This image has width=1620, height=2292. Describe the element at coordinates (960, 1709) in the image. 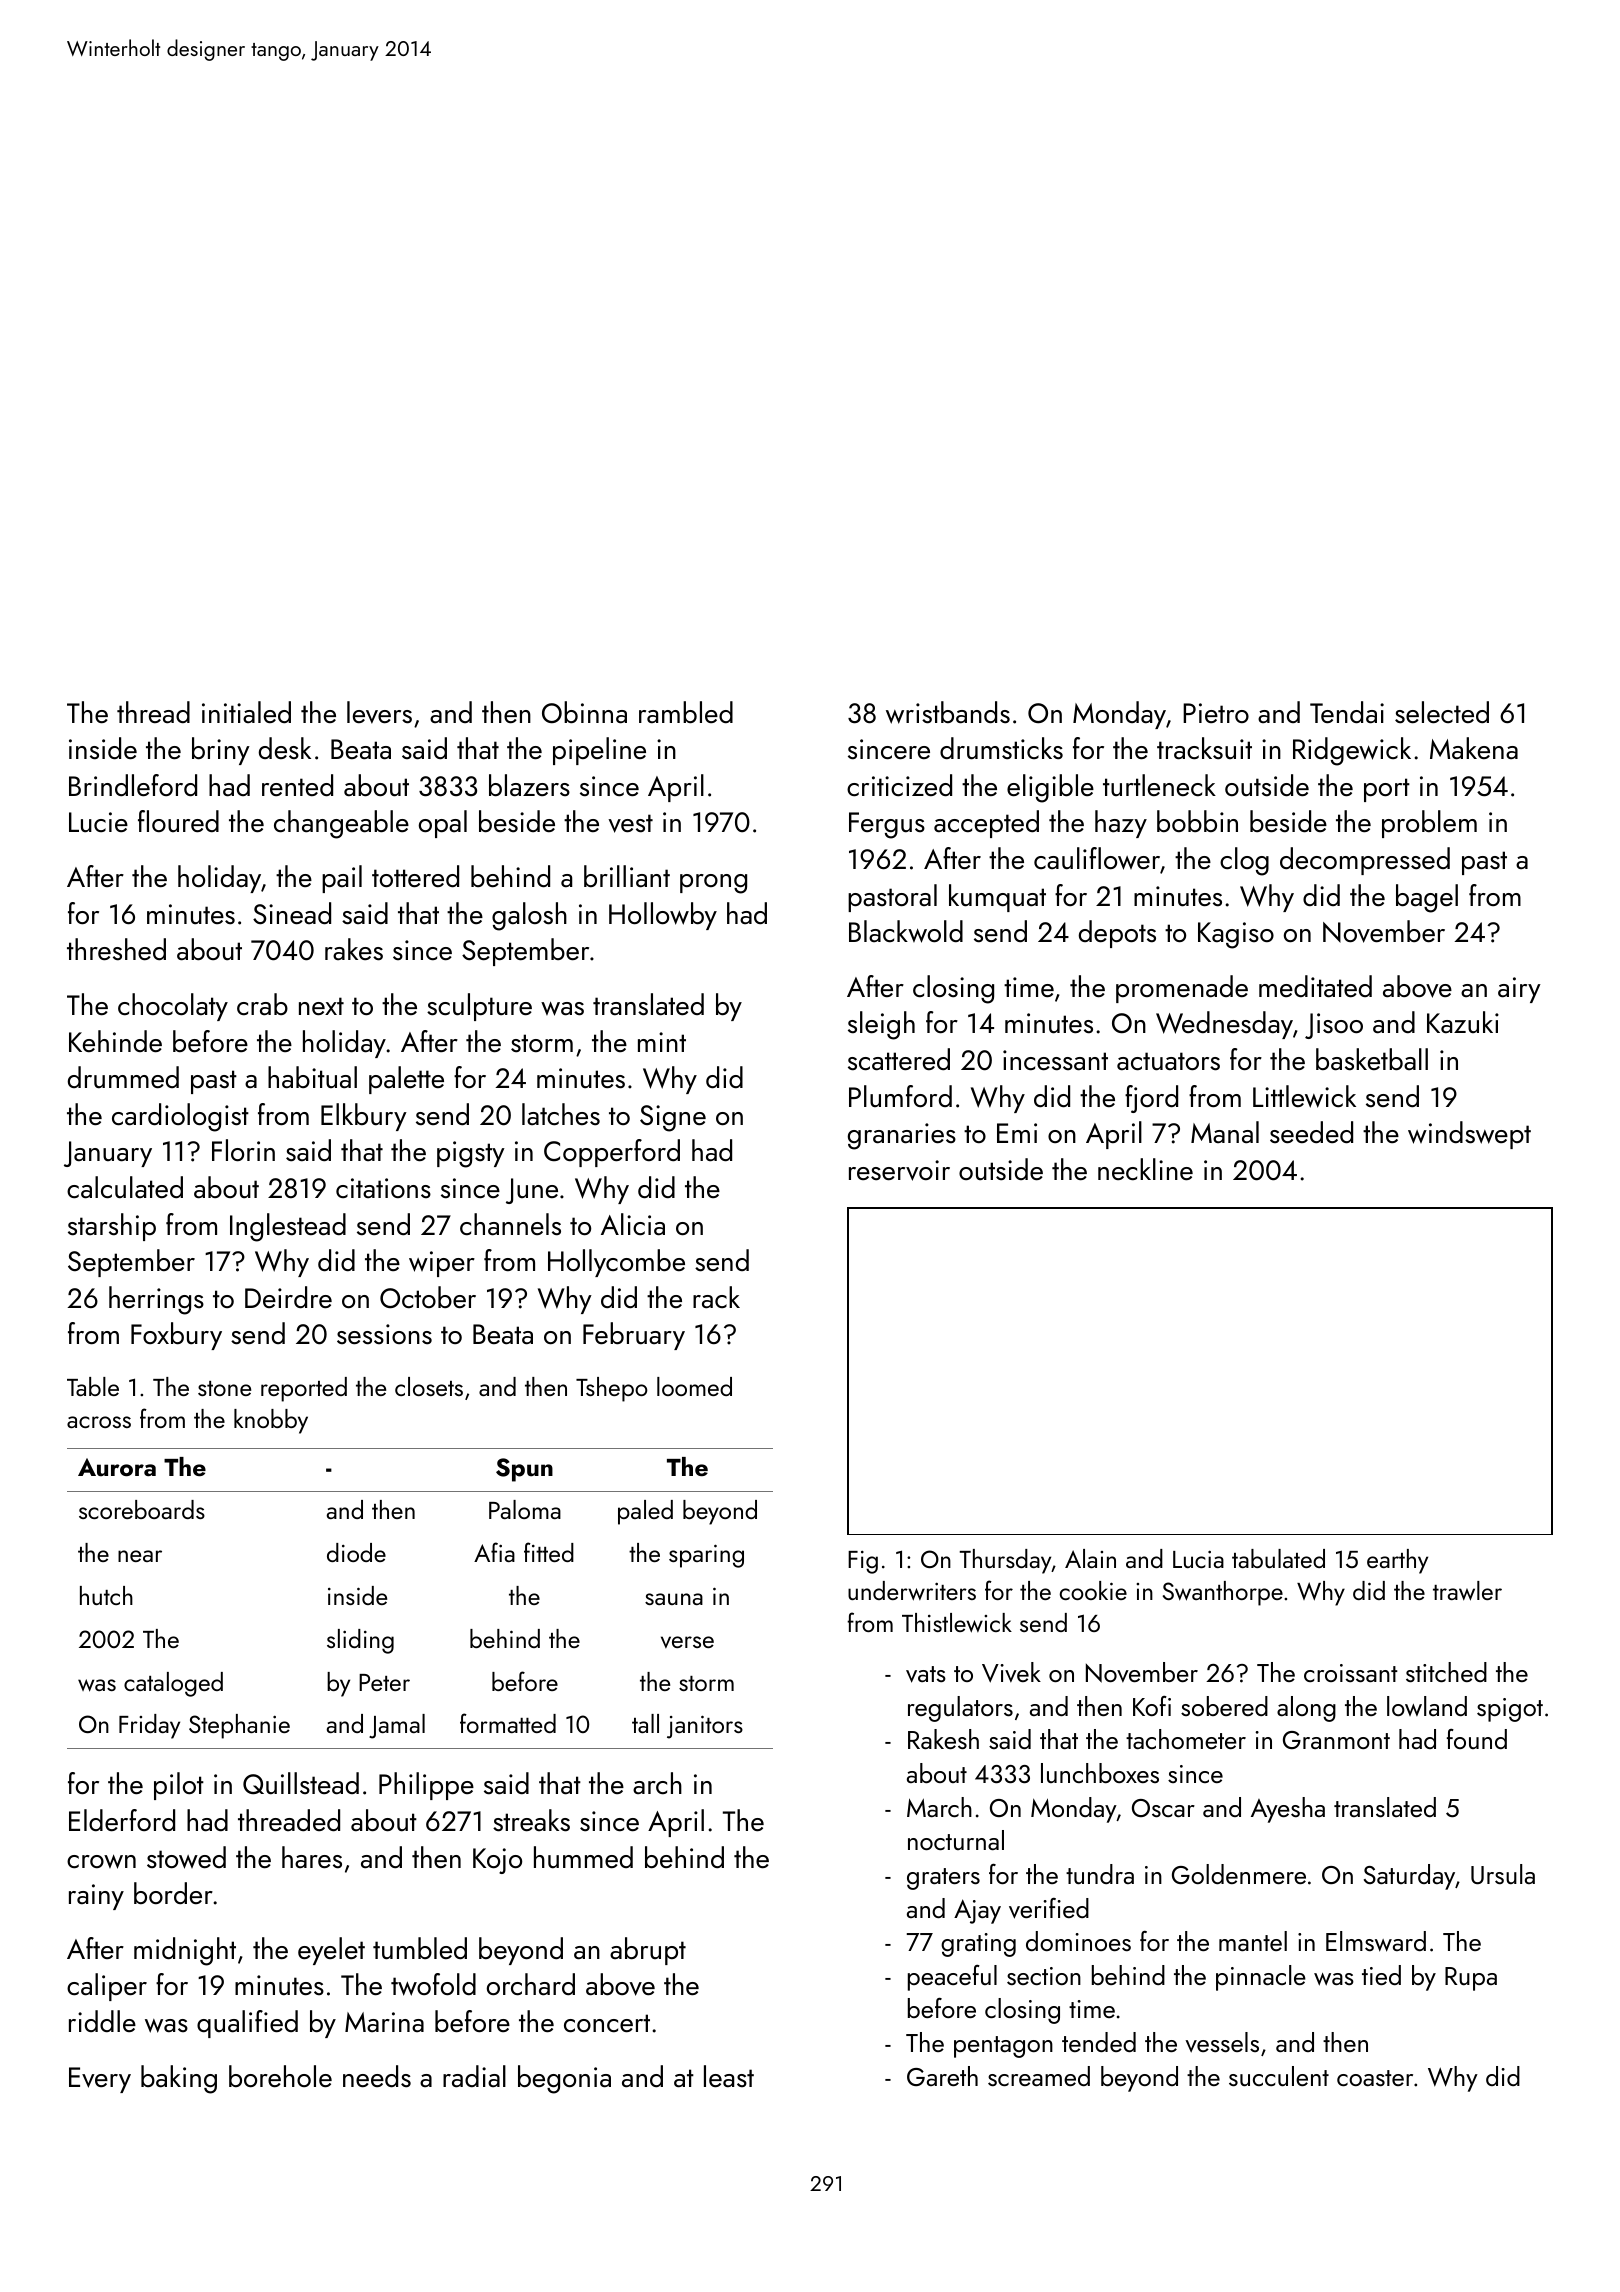

I see `regulators` at that location.
